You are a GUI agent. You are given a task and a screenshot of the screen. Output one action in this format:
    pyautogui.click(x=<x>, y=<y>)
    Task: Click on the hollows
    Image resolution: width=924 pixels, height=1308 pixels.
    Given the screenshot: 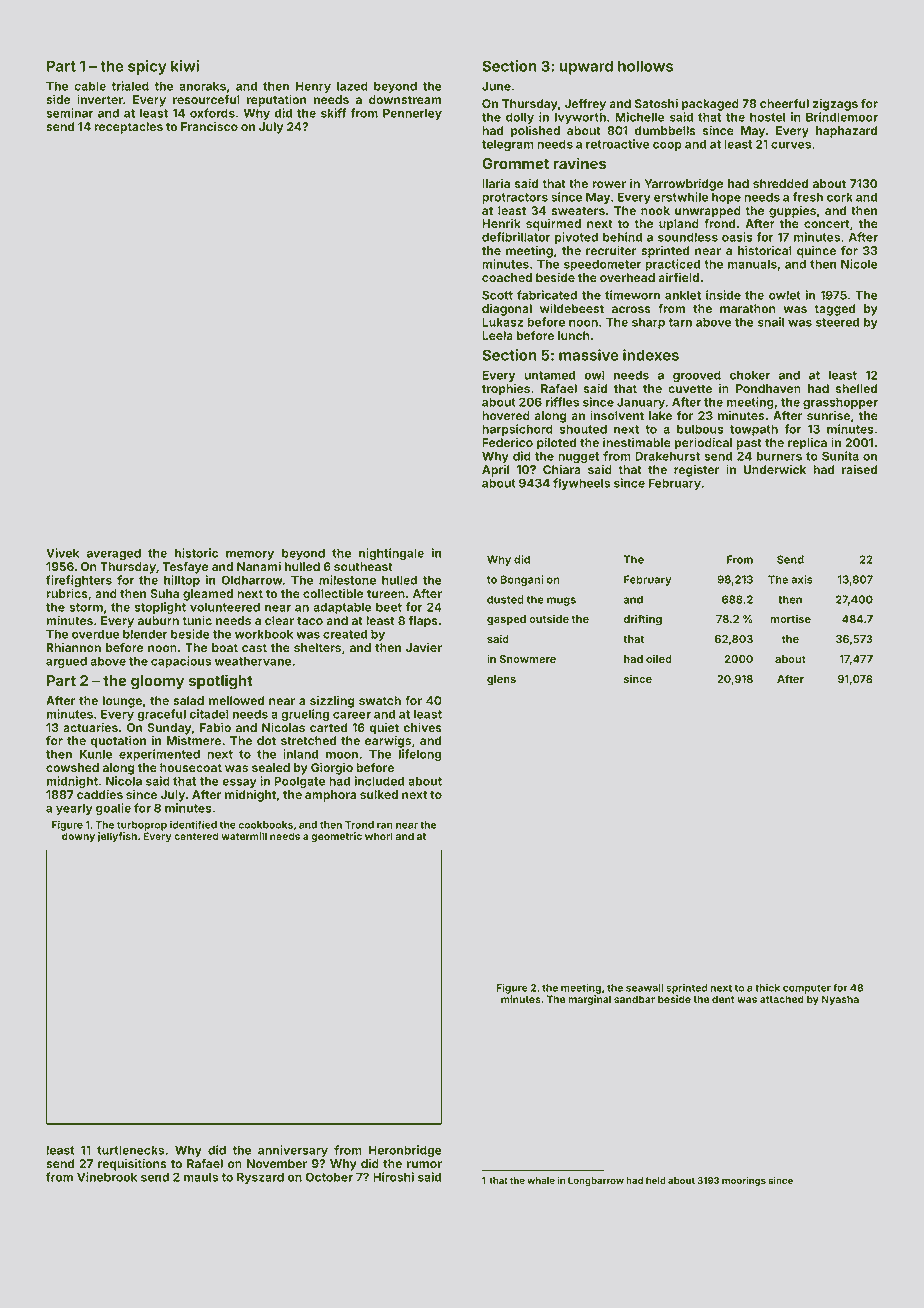 What is the action you would take?
    pyautogui.click(x=645, y=66)
